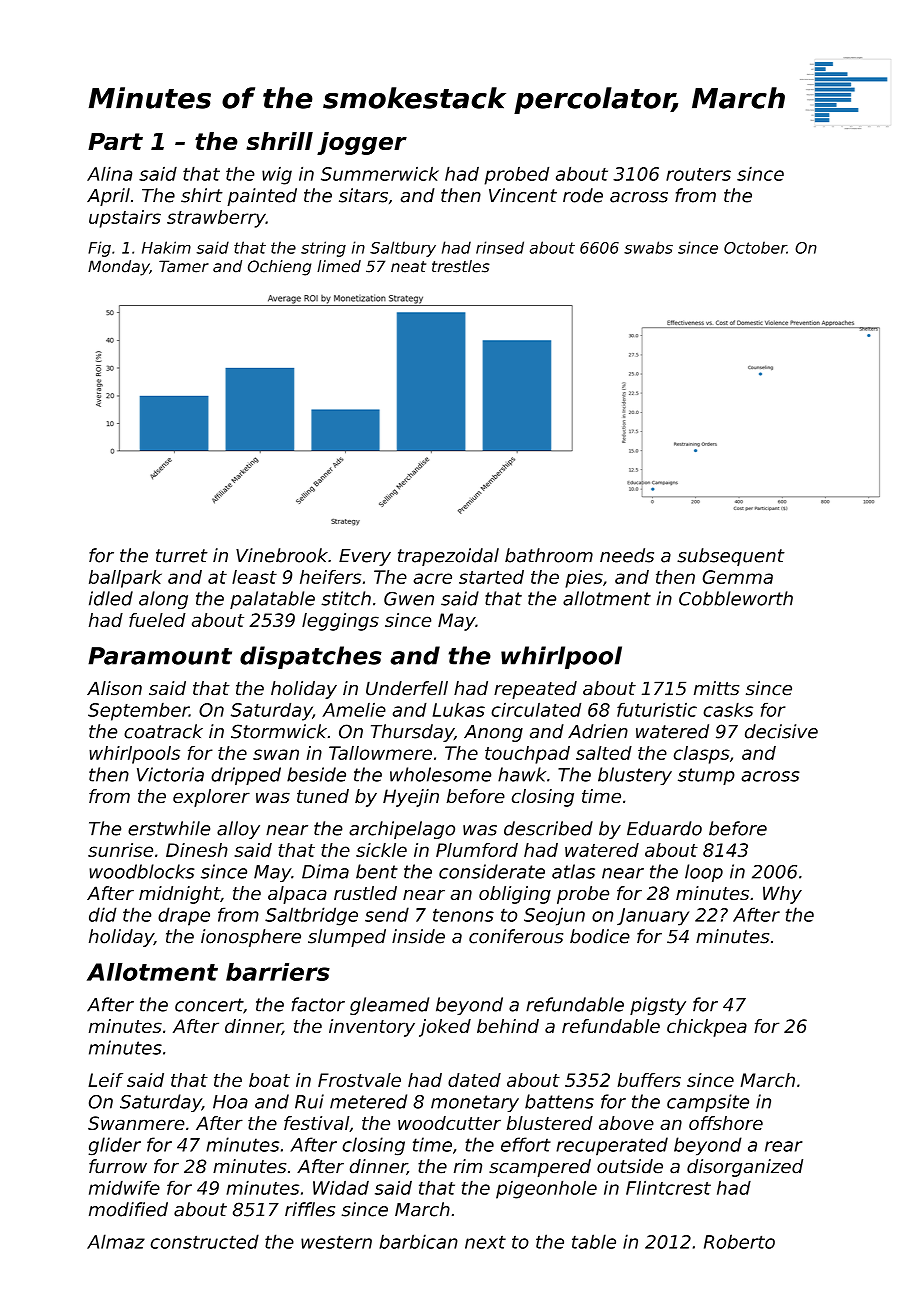 The width and height of the screenshot is (908, 1316). What do you see at coordinates (339, 266) in the screenshot?
I see `limed` at bounding box center [339, 266].
